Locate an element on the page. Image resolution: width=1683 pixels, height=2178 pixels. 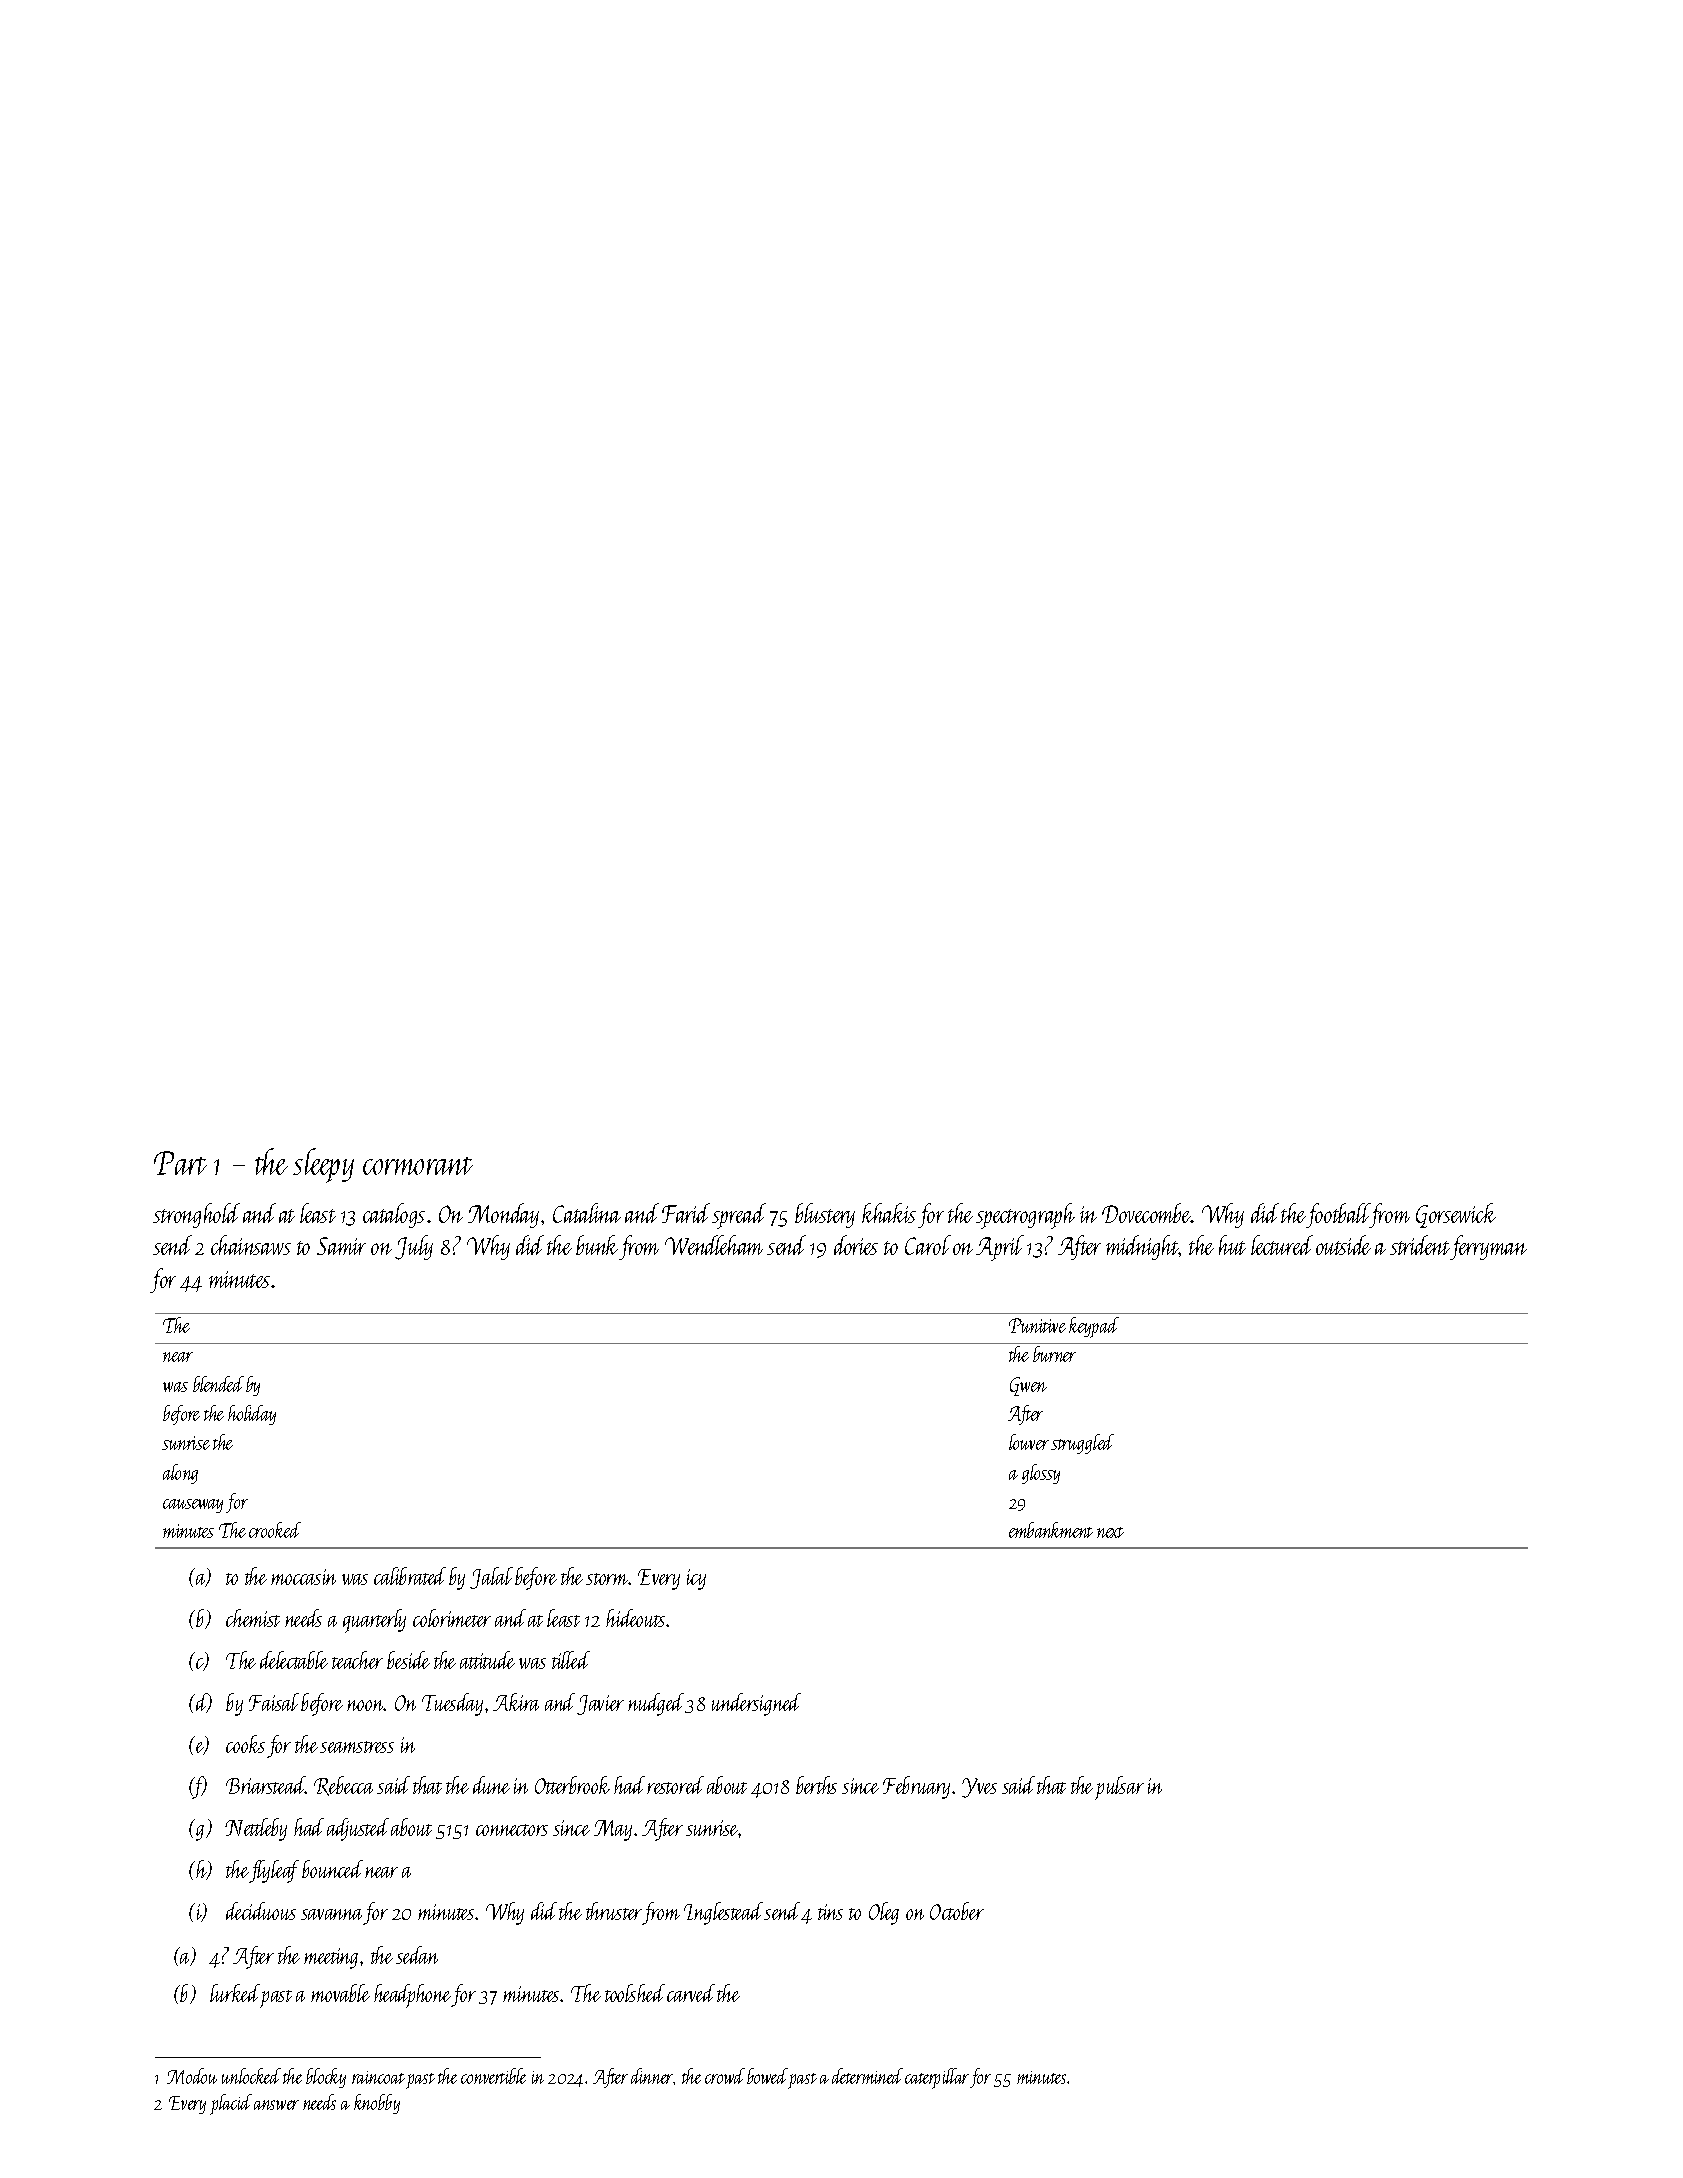
caterpillar is located at coordinates (937, 2078).
